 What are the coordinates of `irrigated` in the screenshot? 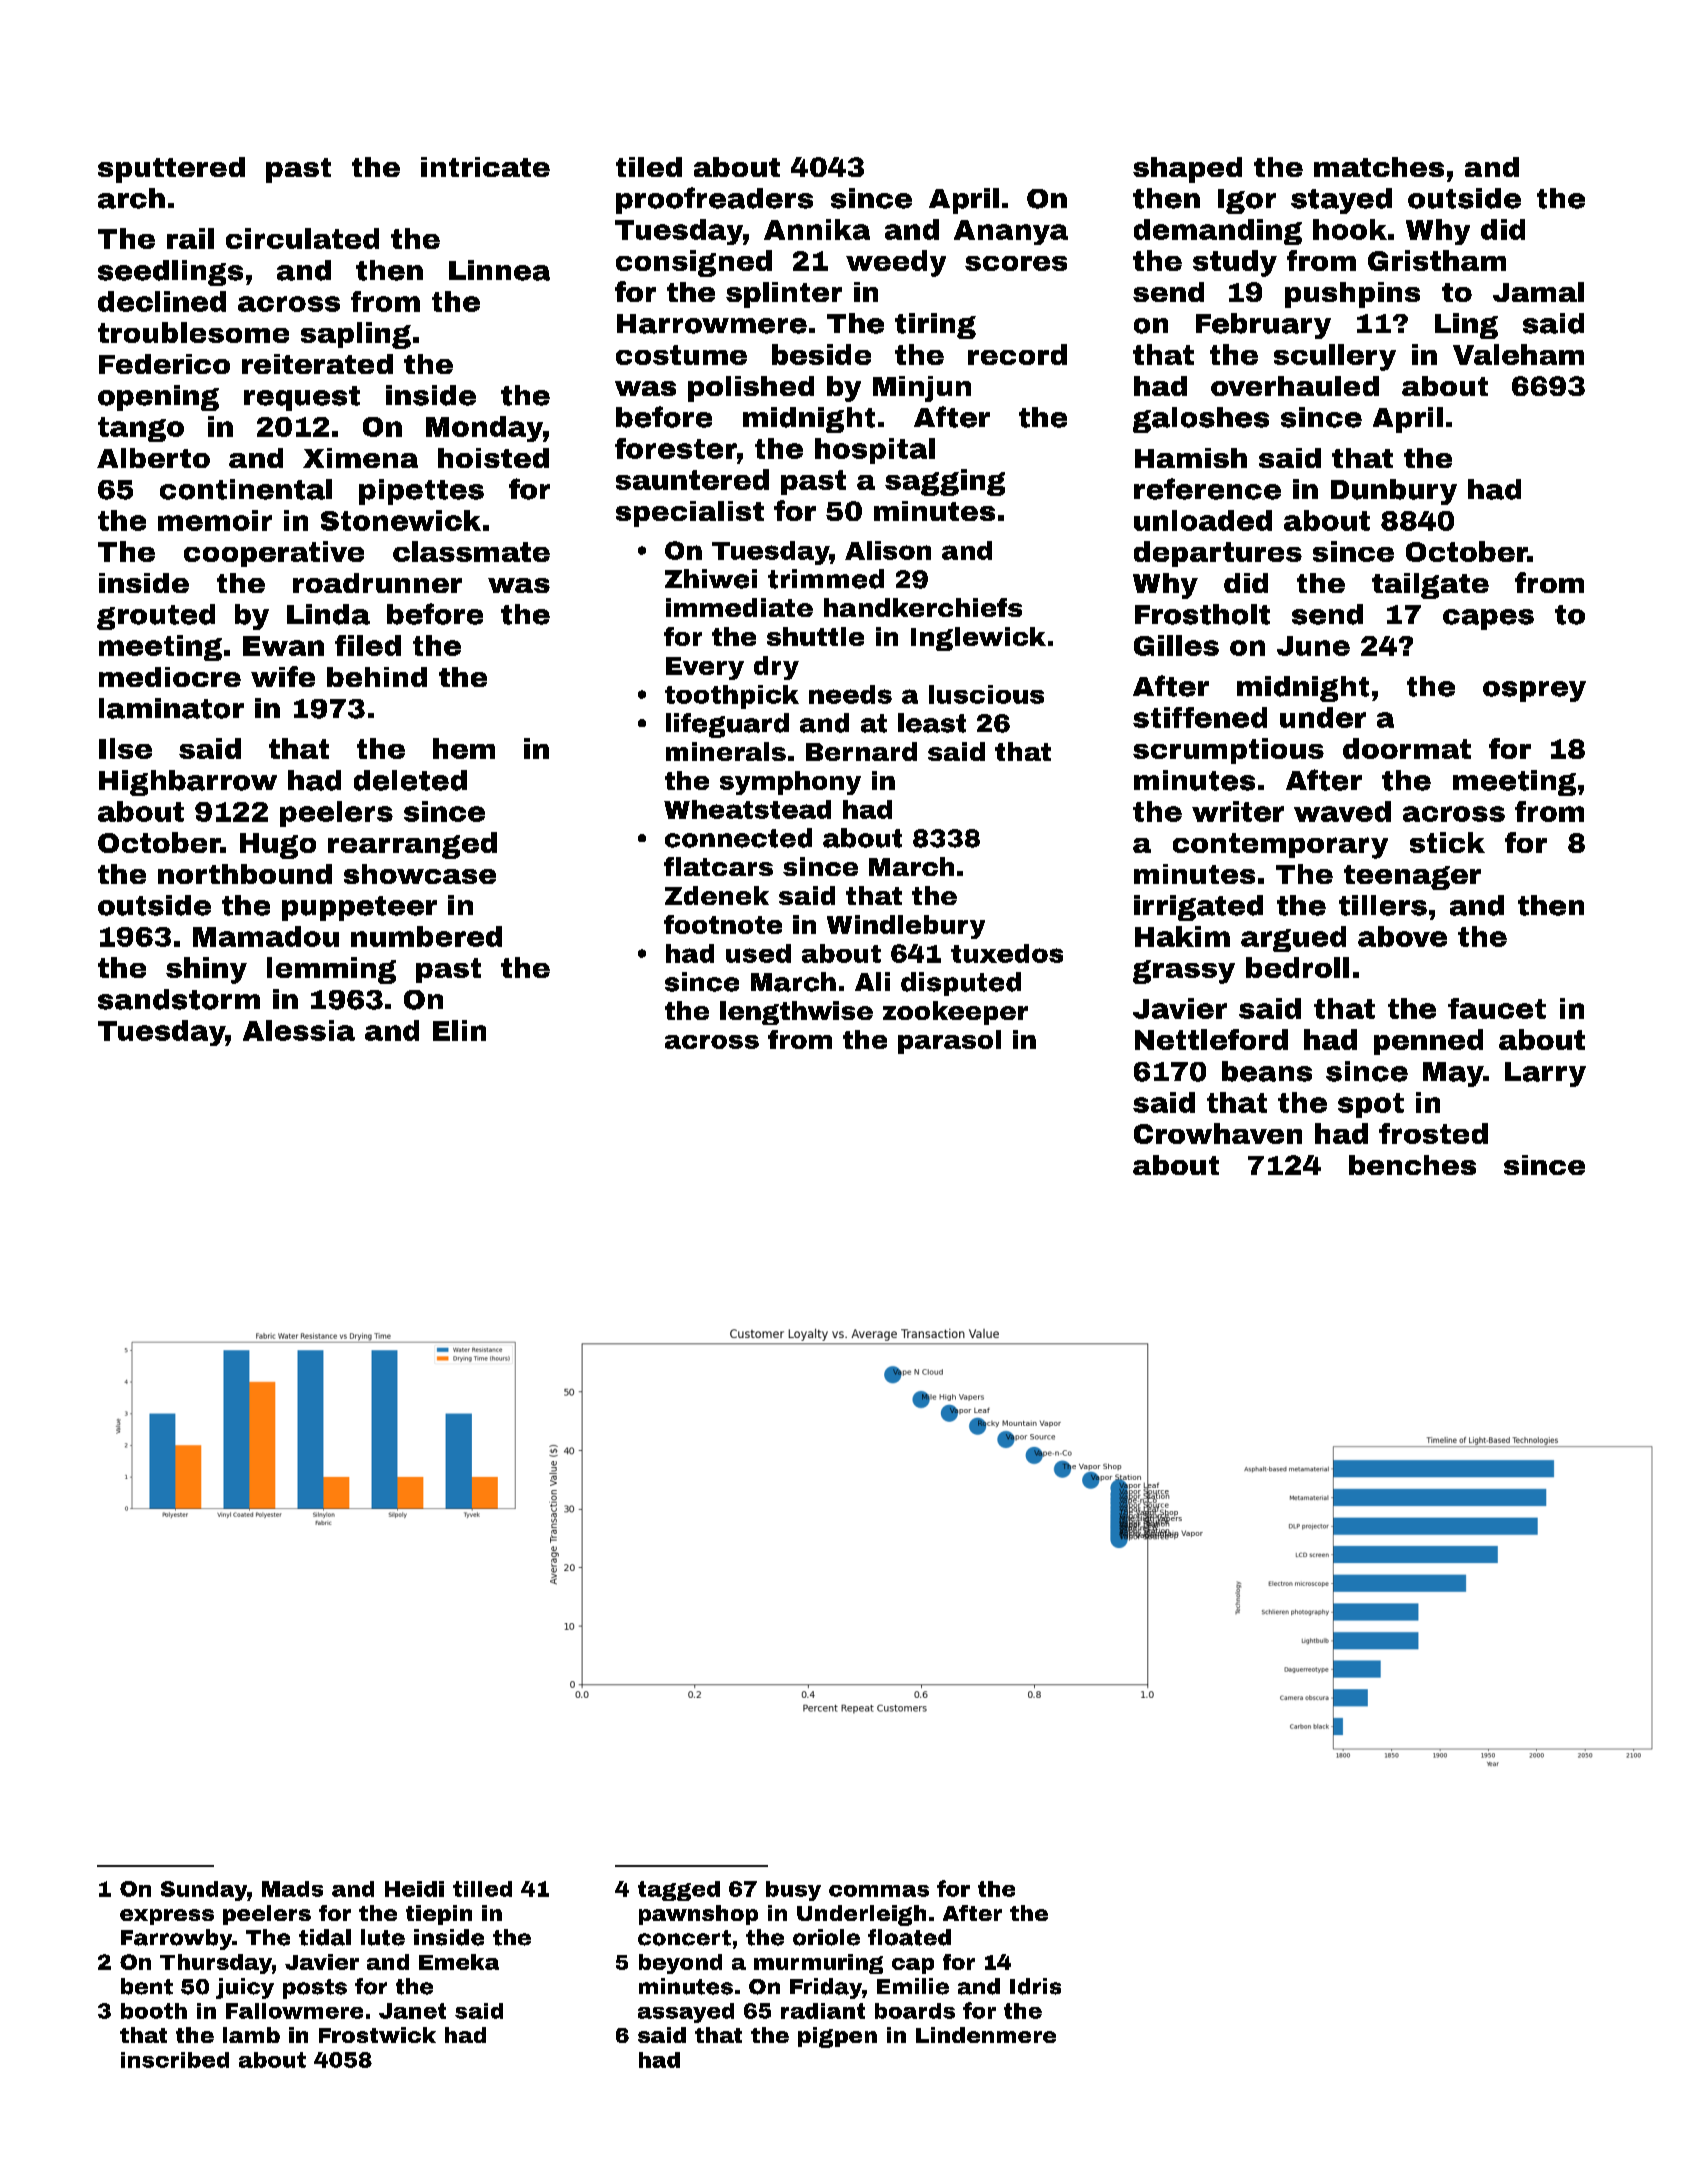 It's located at (1198, 908).
